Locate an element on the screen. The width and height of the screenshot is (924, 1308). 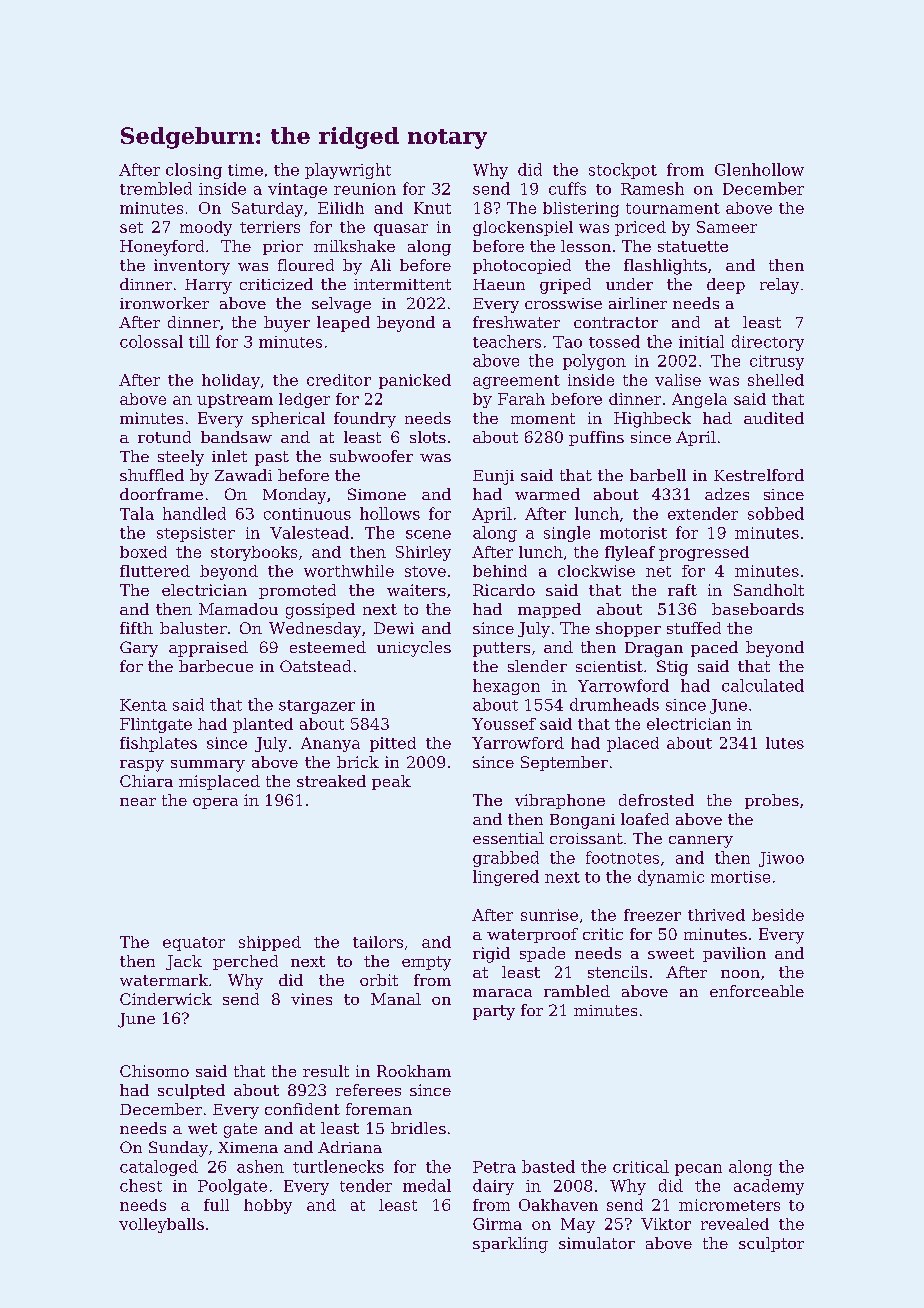
stockpot is located at coordinates (623, 171).
